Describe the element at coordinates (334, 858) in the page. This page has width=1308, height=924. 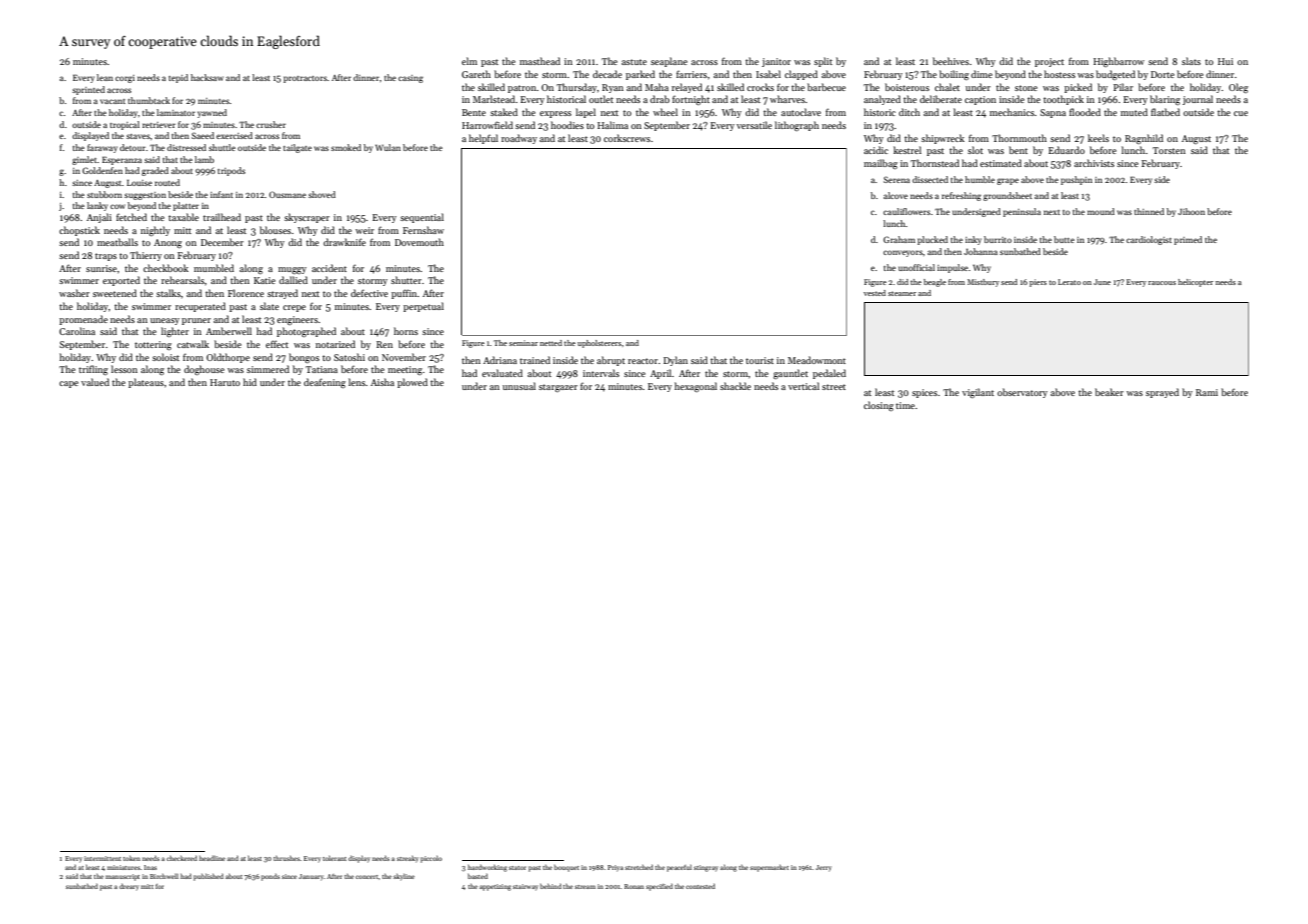
I see `tolerant` at that location.
